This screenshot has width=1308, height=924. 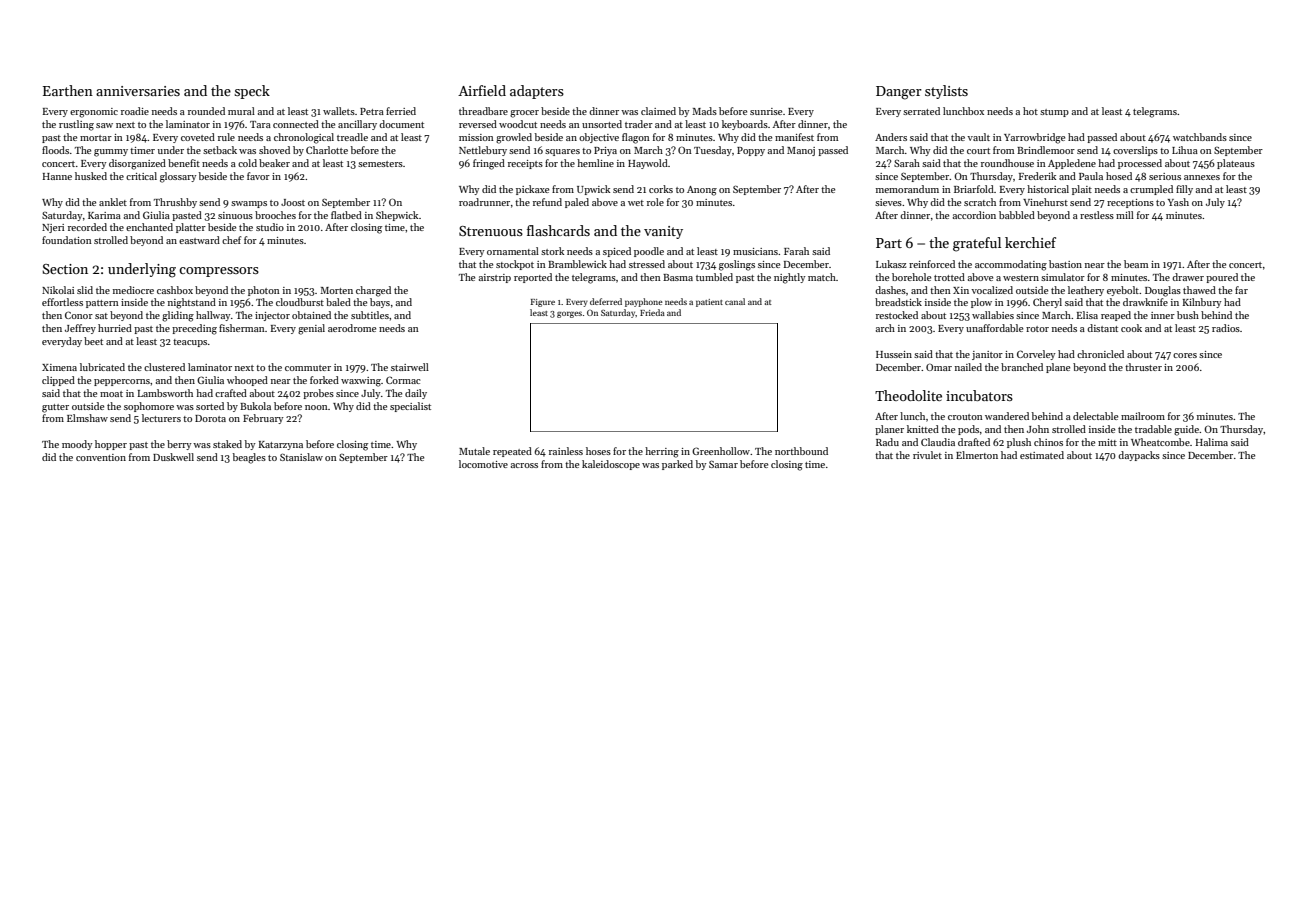 What do you see at coordinates (249, 458) in the screenshot?
I see `beagles` at bounding box center [249, 458].
